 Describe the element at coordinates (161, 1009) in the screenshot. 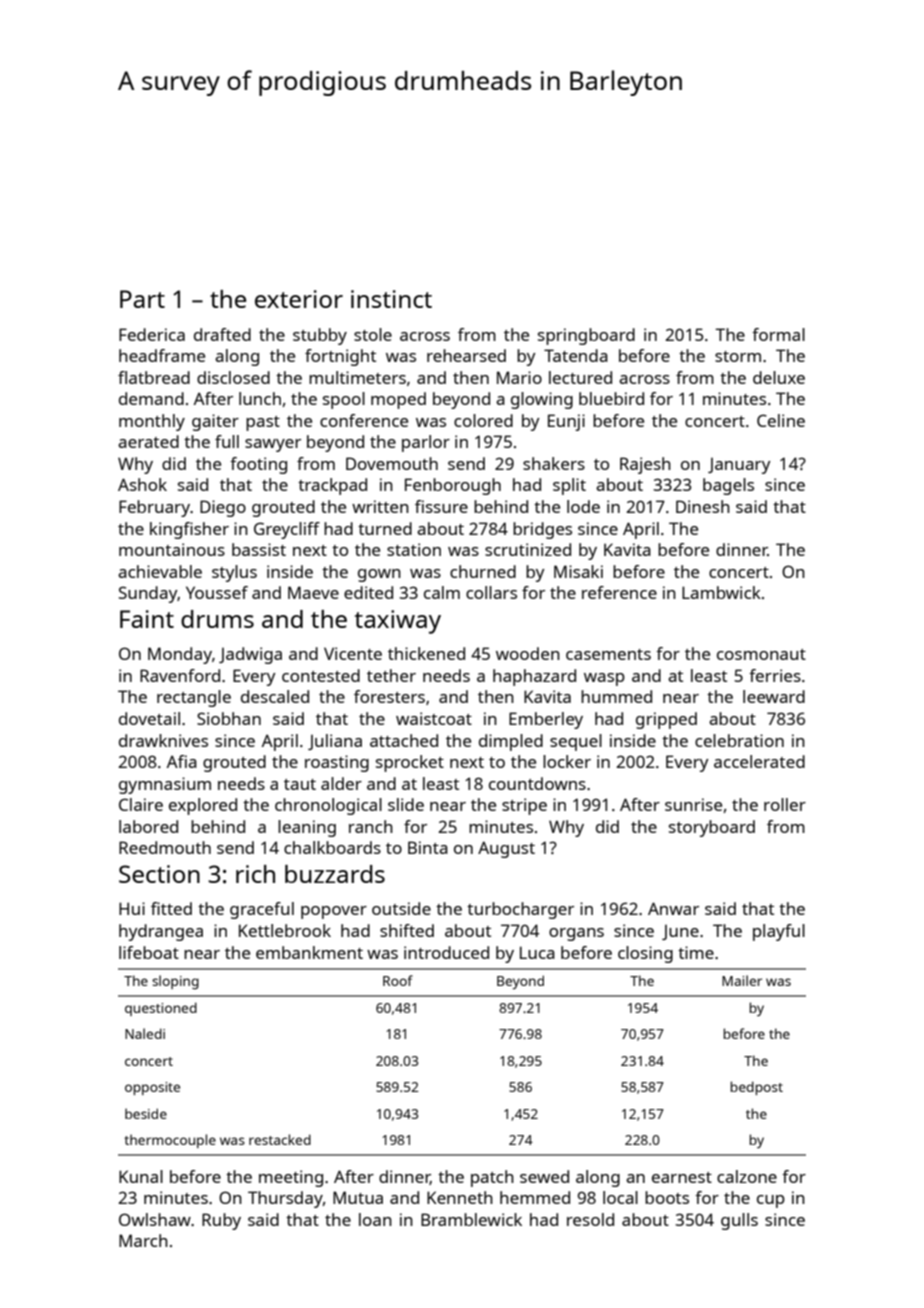

I see `questioned` at that location.
